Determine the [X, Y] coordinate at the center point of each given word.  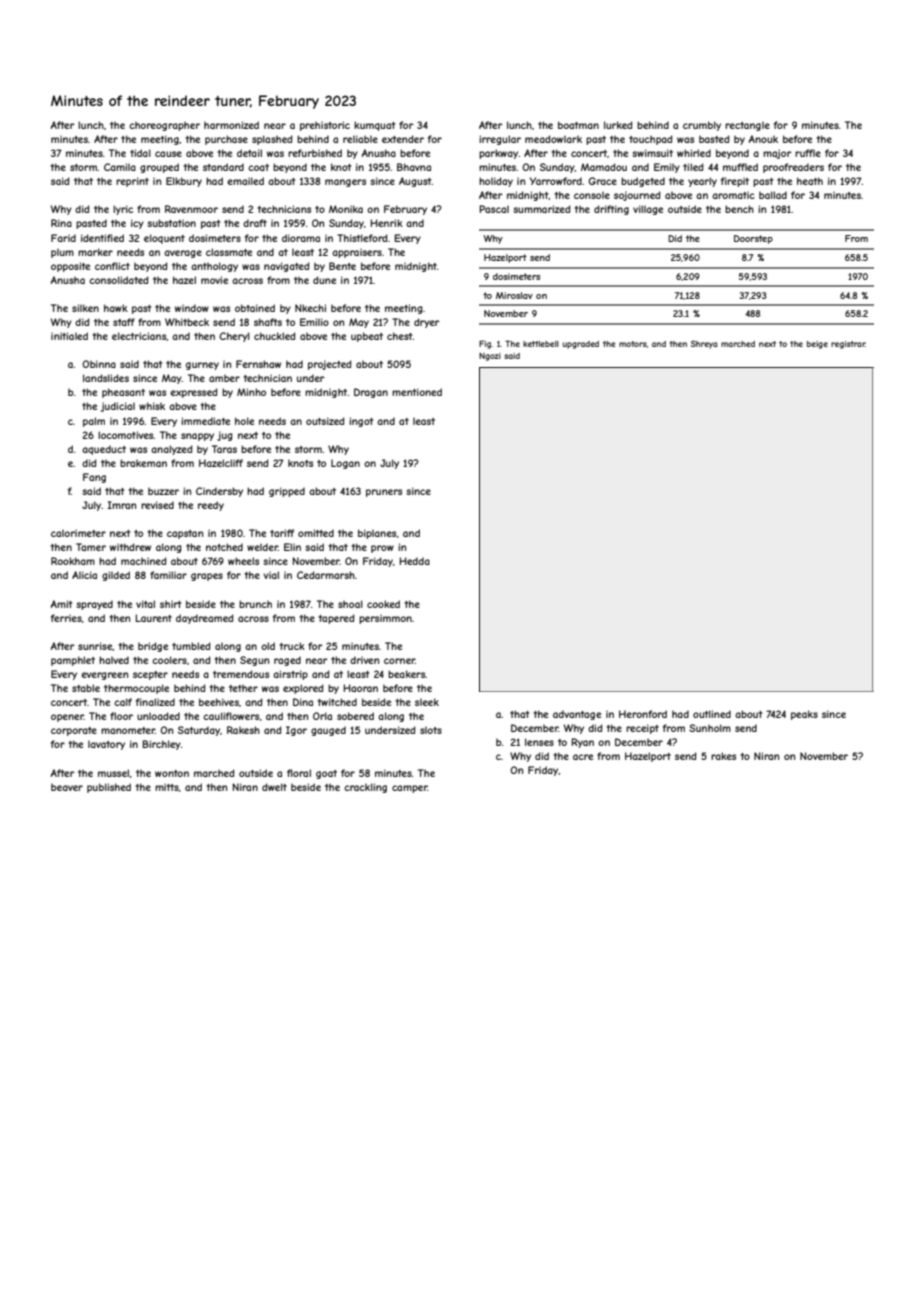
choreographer [164, 126]
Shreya [704, 344]
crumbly [702, 126]
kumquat [374, 126]
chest [400, 336]
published [109, 788]
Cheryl [234, 337]
